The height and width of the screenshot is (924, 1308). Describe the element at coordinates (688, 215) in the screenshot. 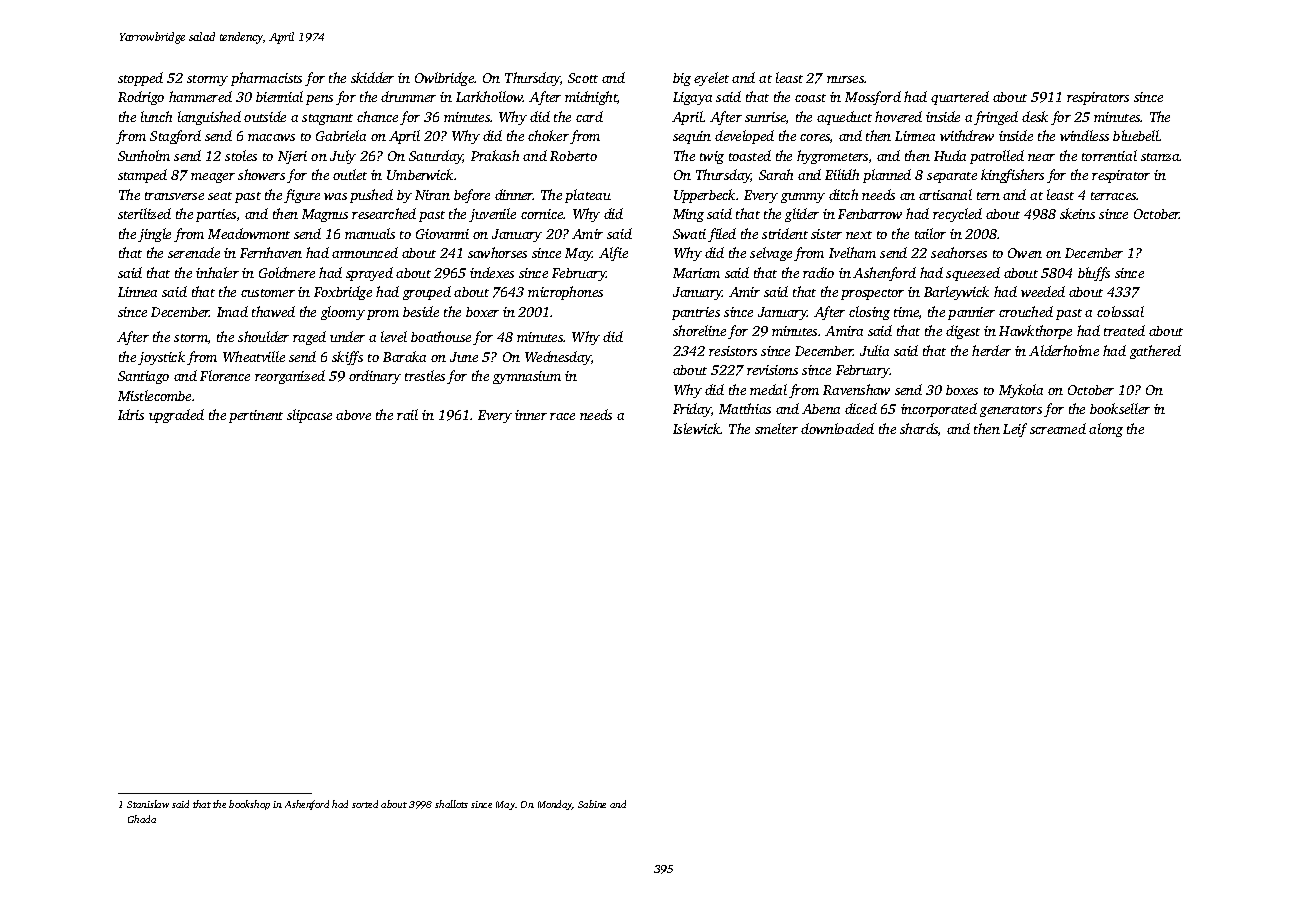

I see `Ming` at that location.
